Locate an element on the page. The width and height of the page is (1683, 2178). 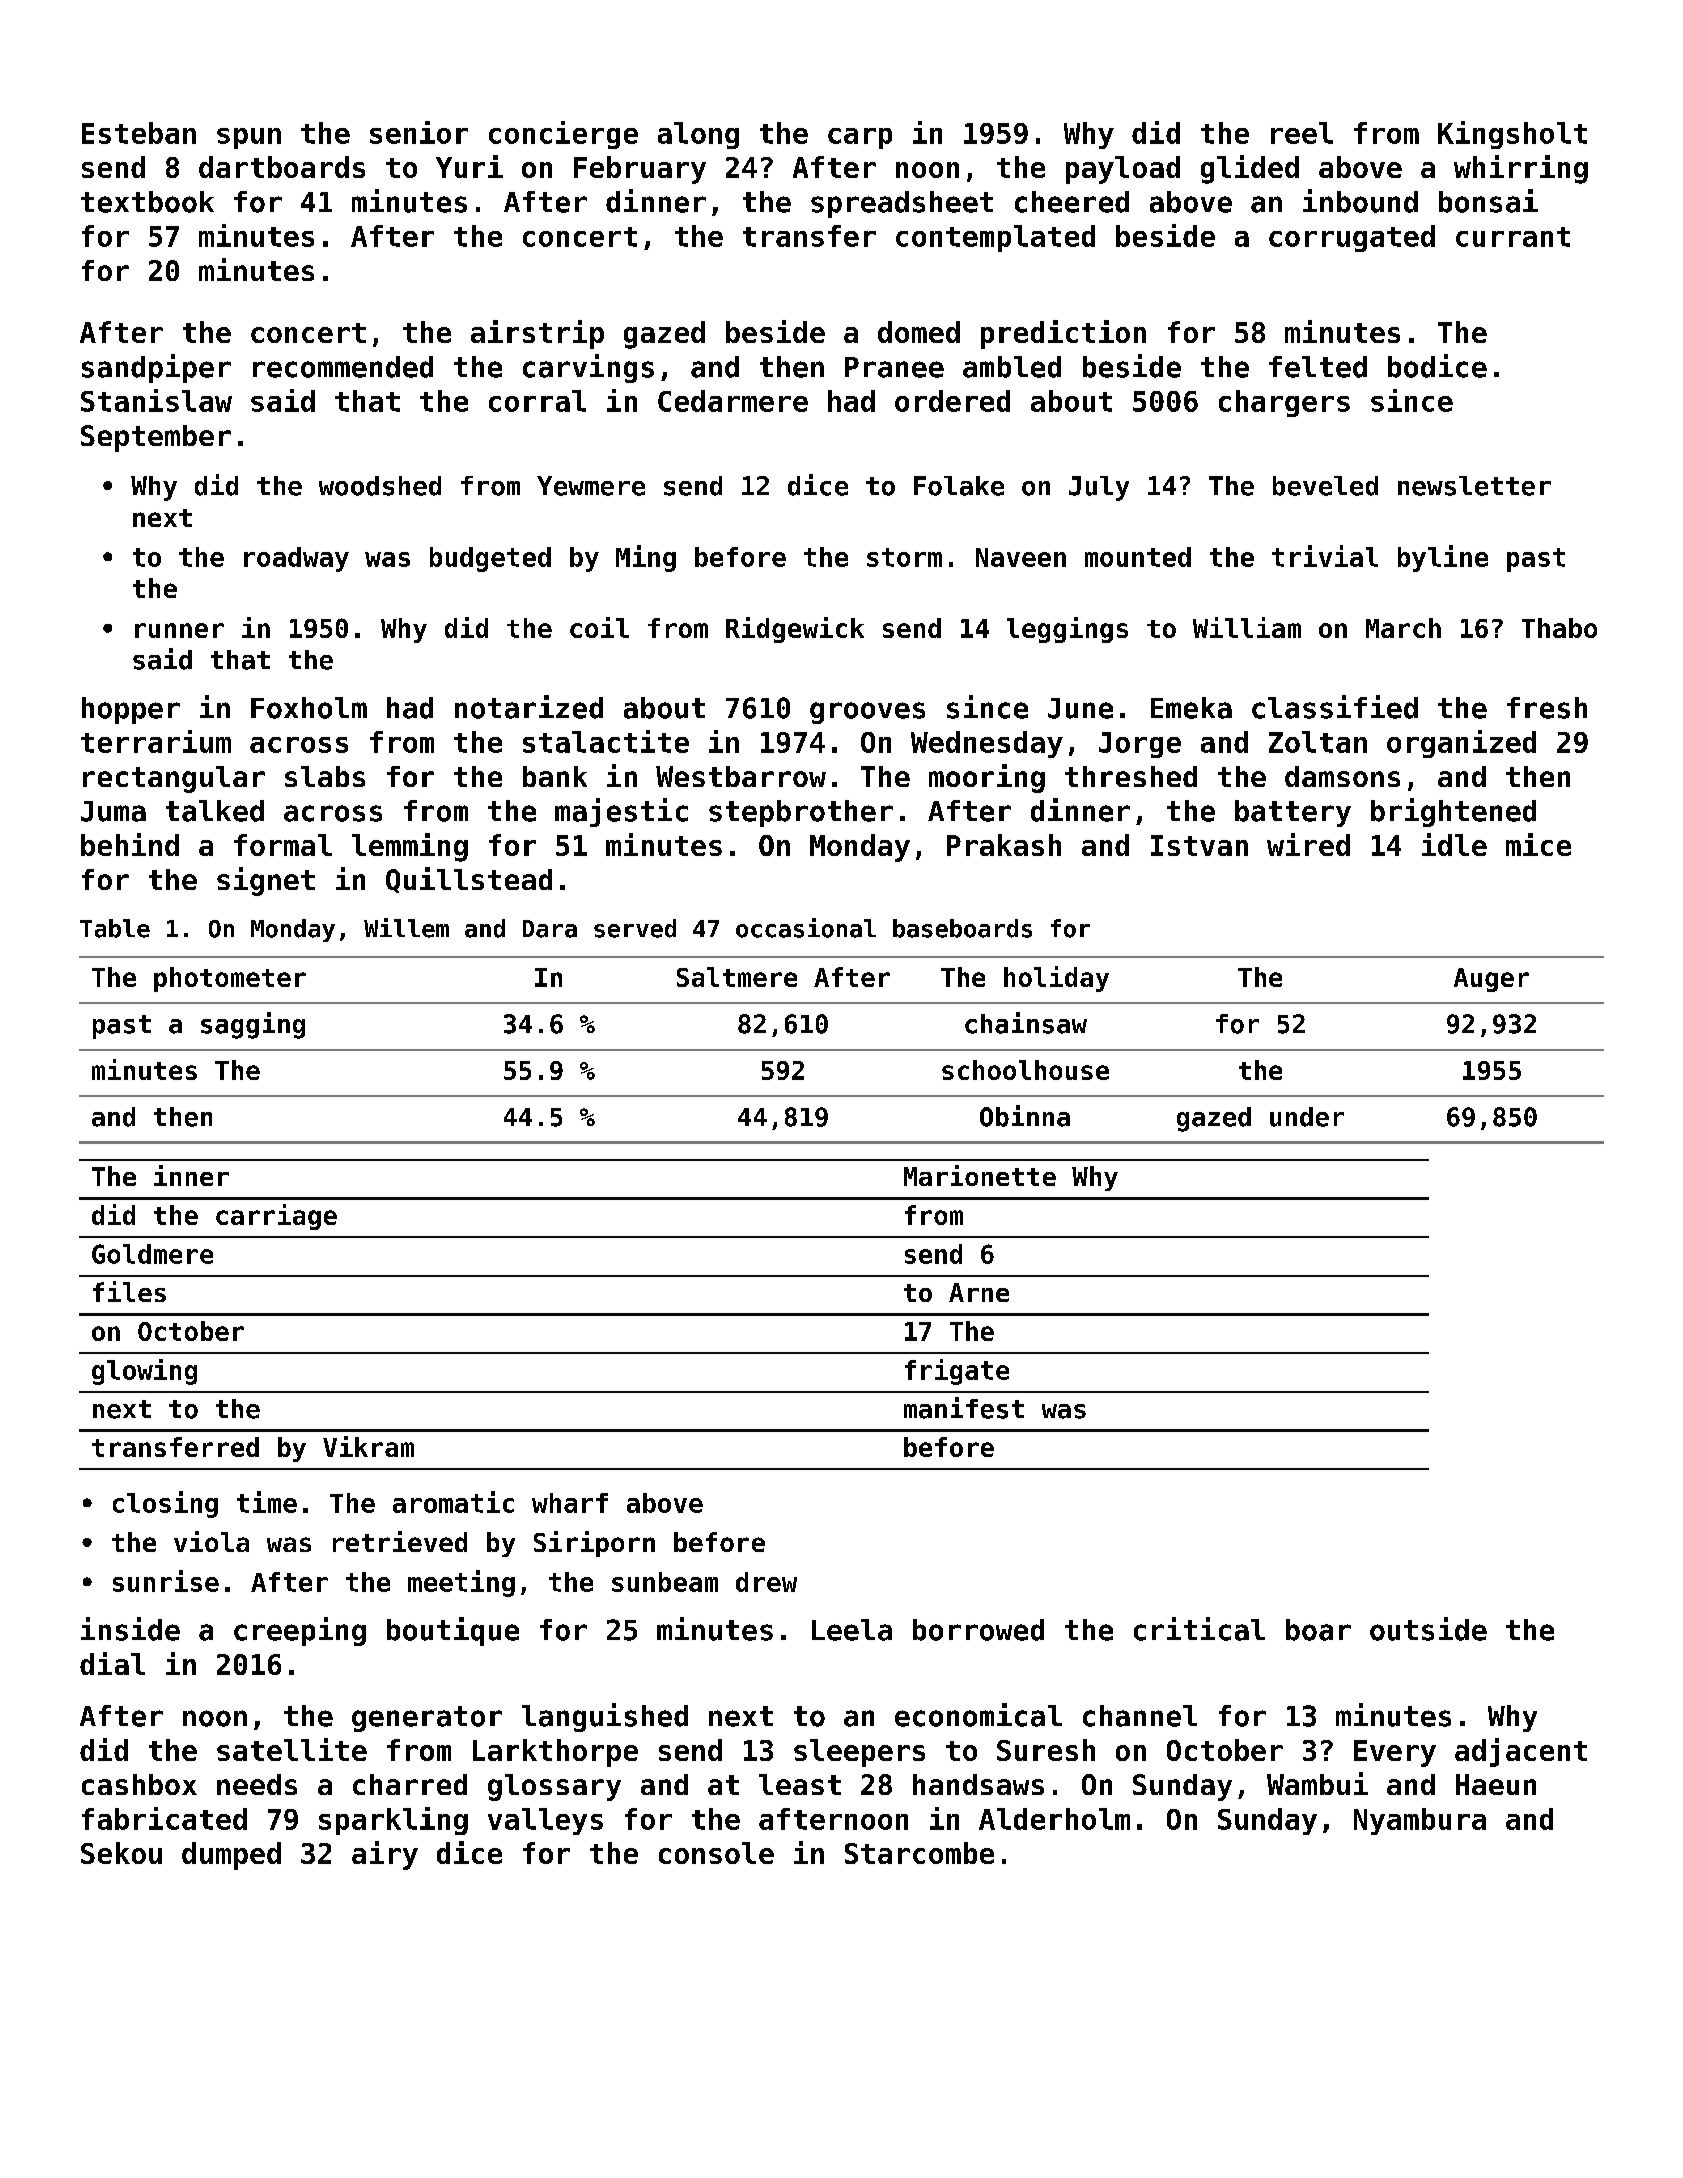
Saltmere is located at coordinates (737, 977).
